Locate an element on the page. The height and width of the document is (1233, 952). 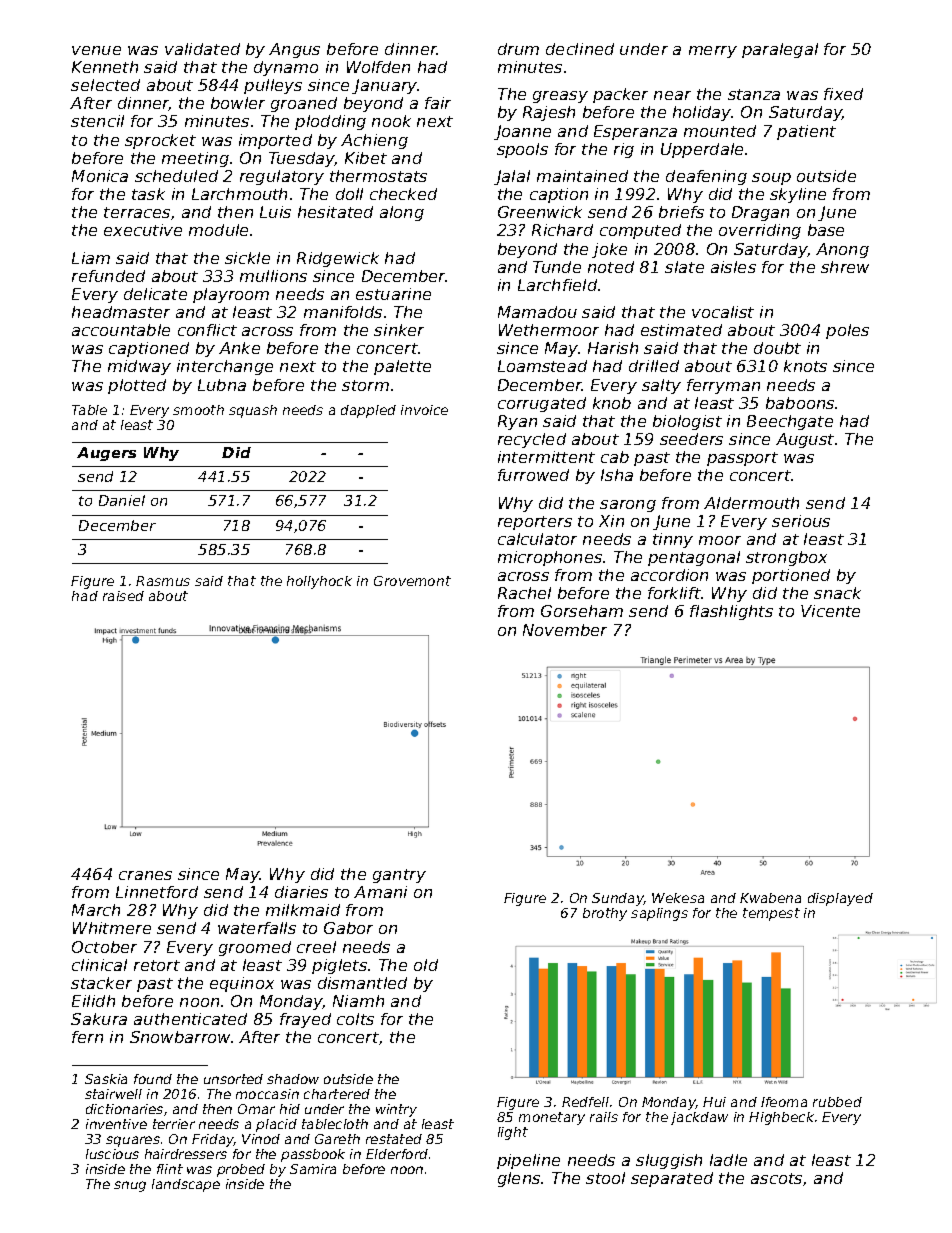
refunded is located at coordinates (108, 276).
